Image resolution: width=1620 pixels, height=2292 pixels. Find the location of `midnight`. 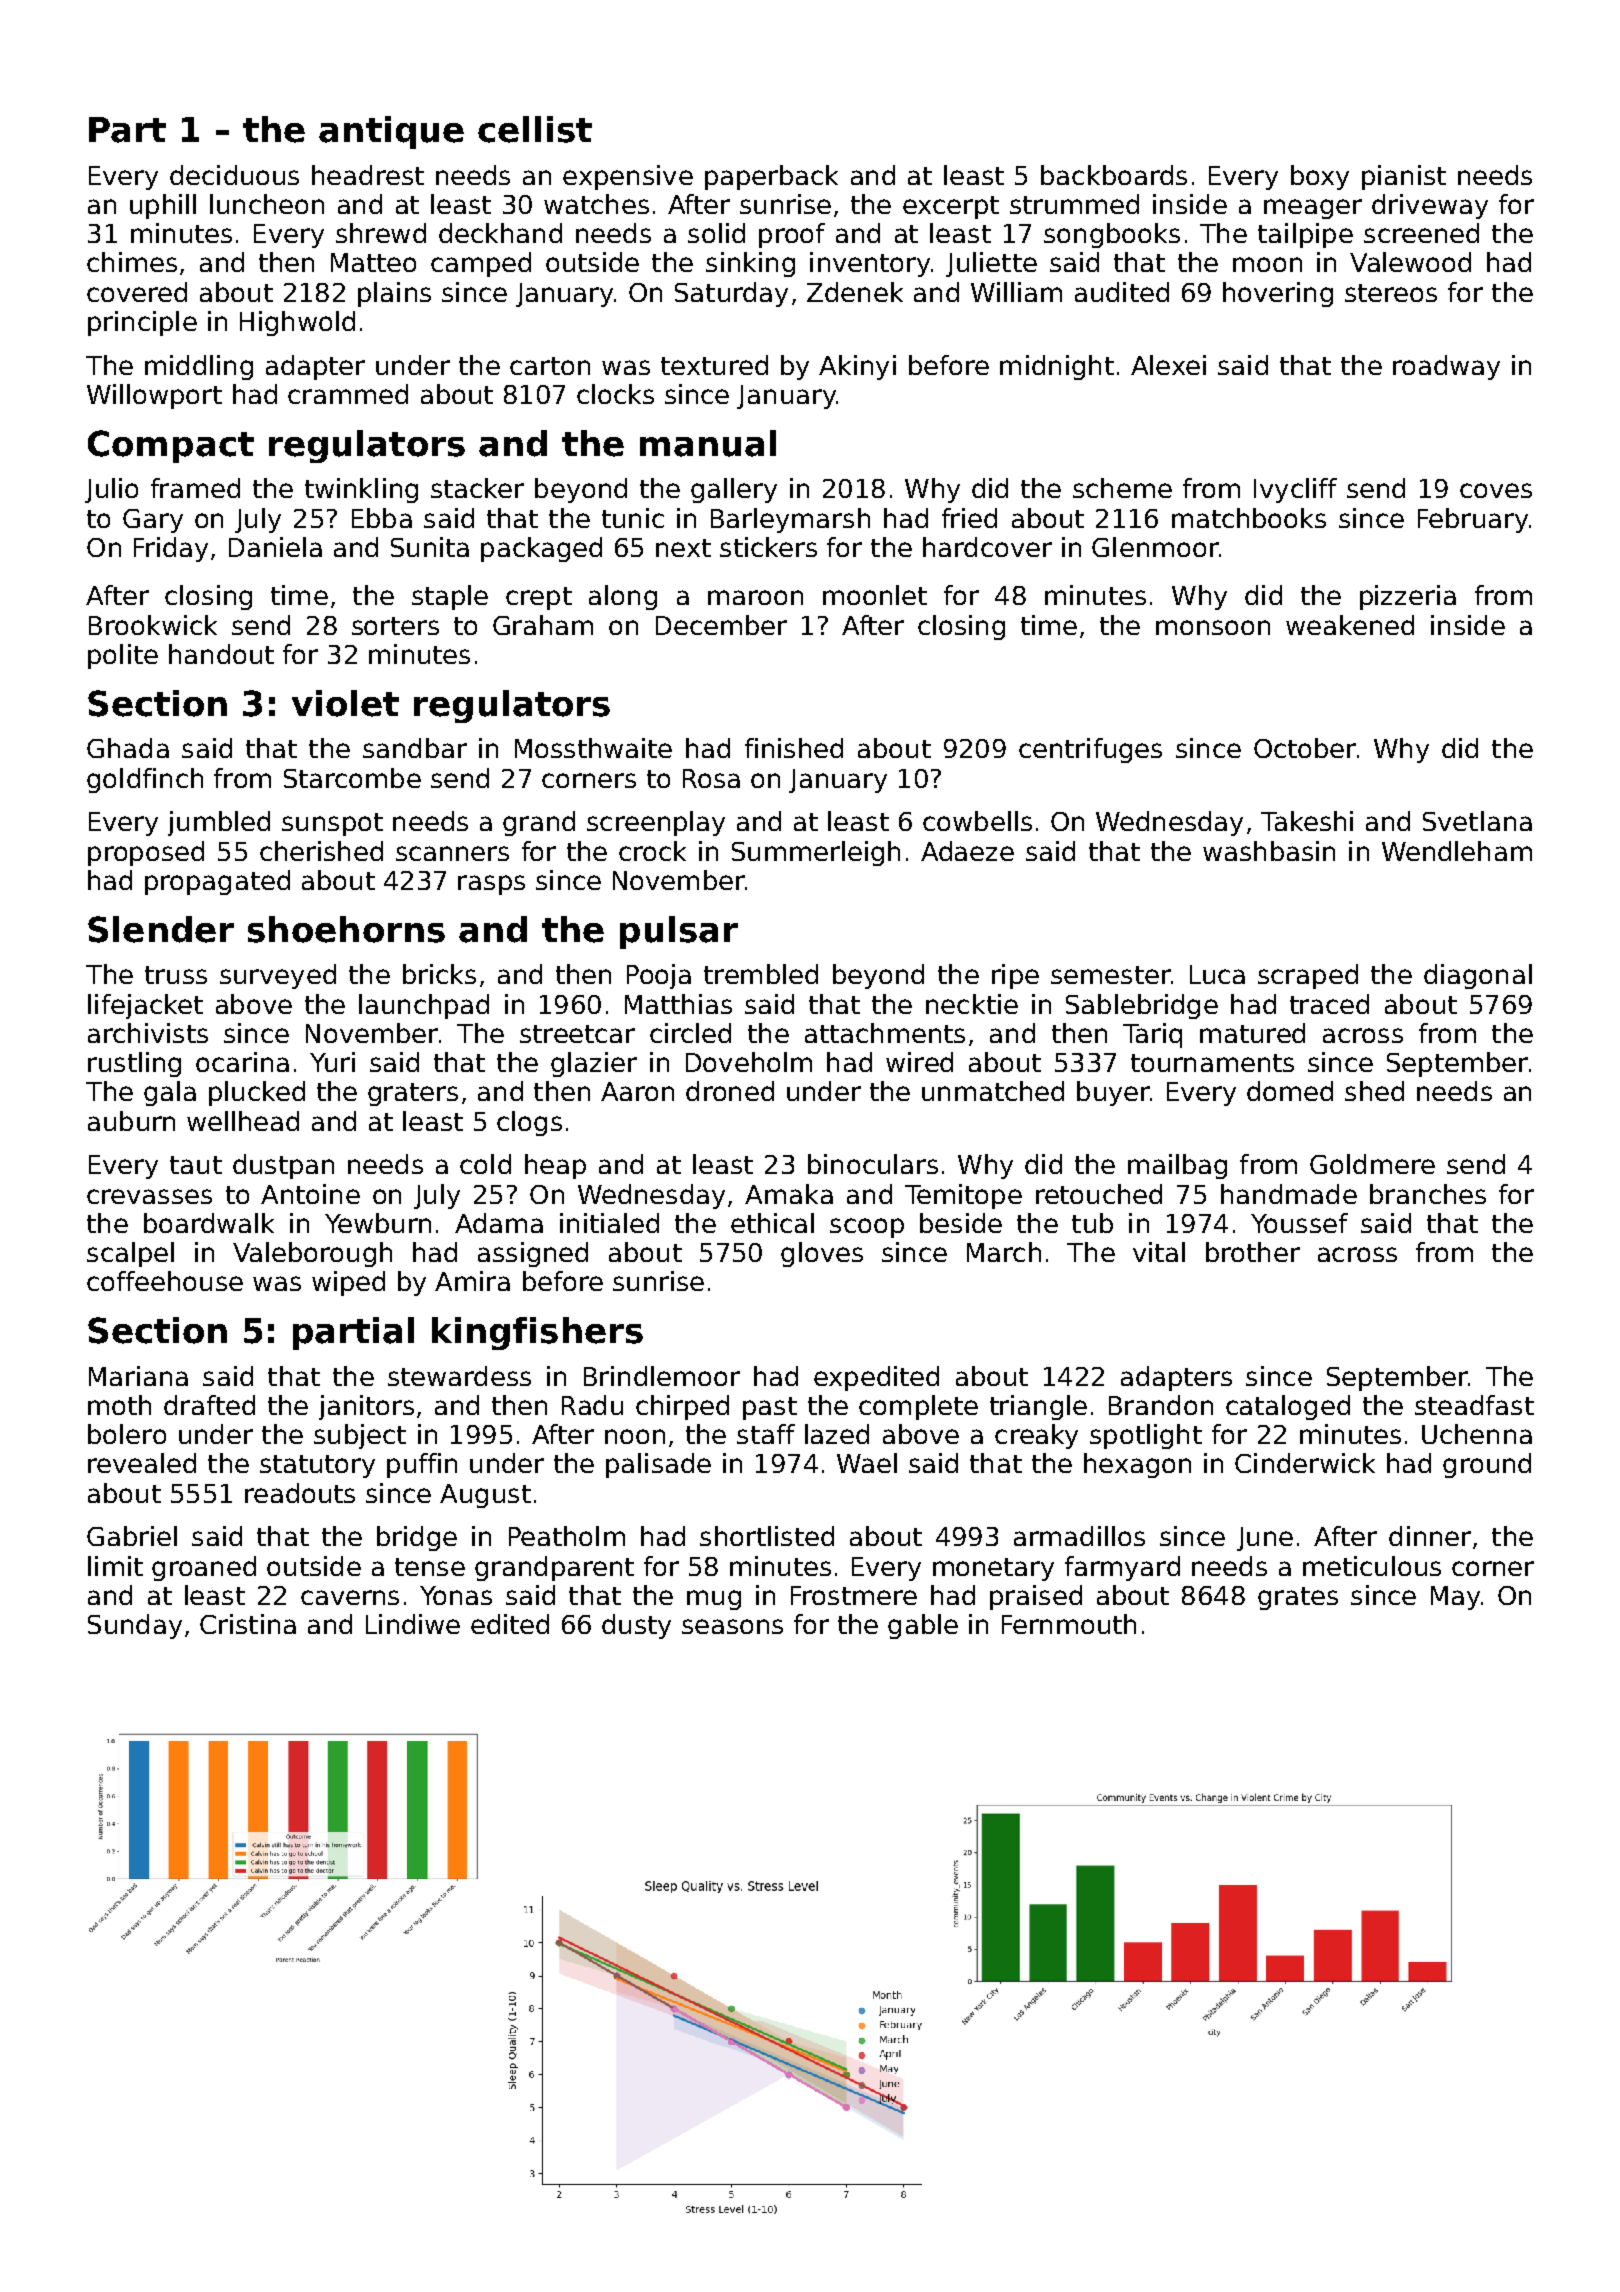

midnight is located at coordinates (1057, 367).
